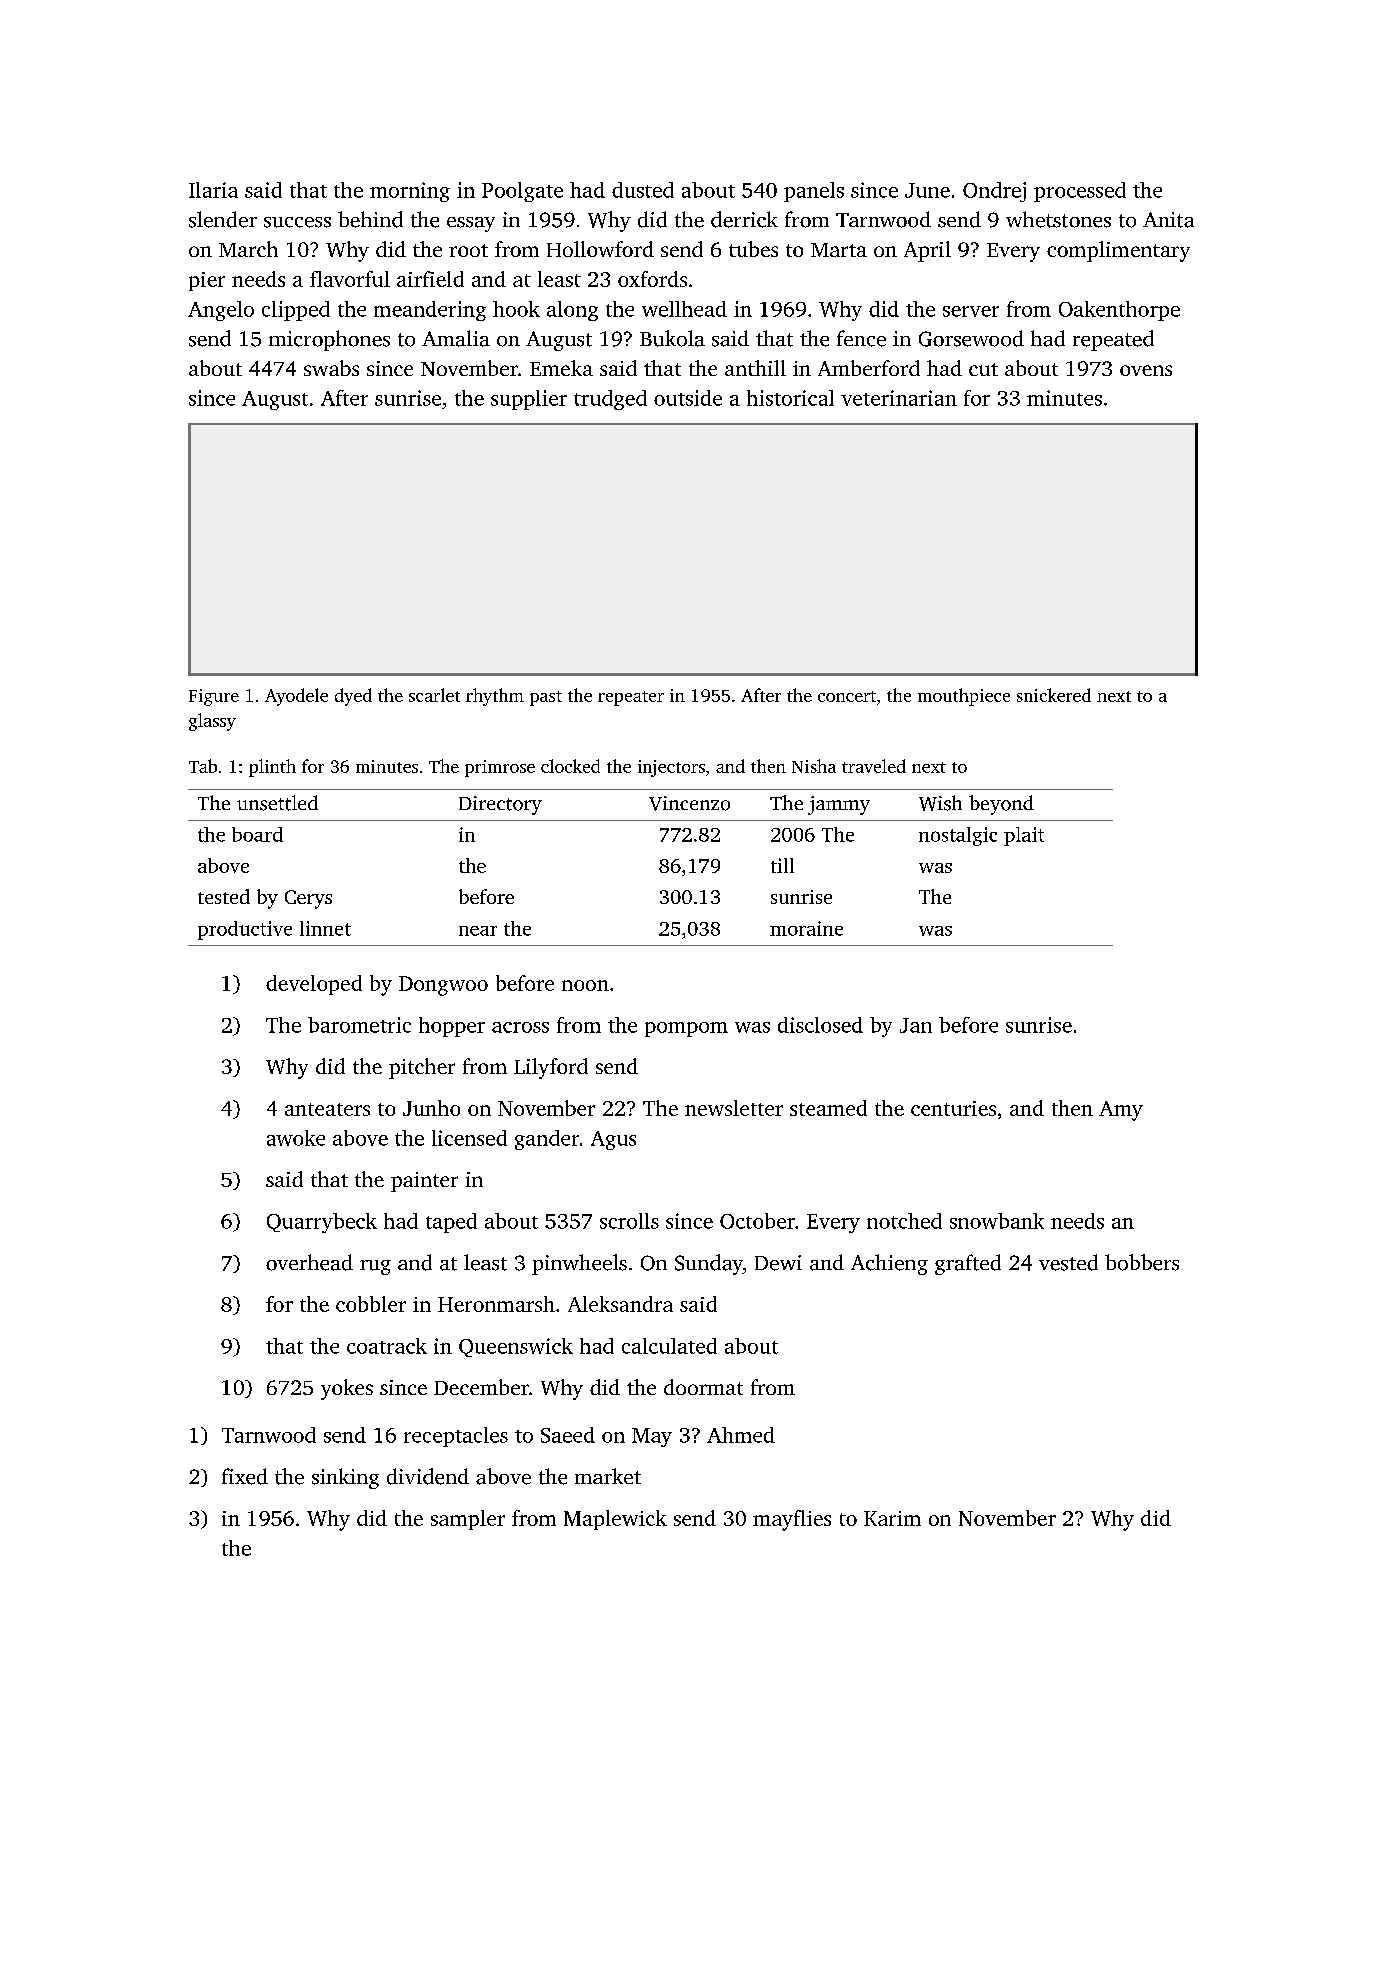 The width and height of the screenshot is (1386, 1969). I want to click on sampler, so click(468, 1520).
